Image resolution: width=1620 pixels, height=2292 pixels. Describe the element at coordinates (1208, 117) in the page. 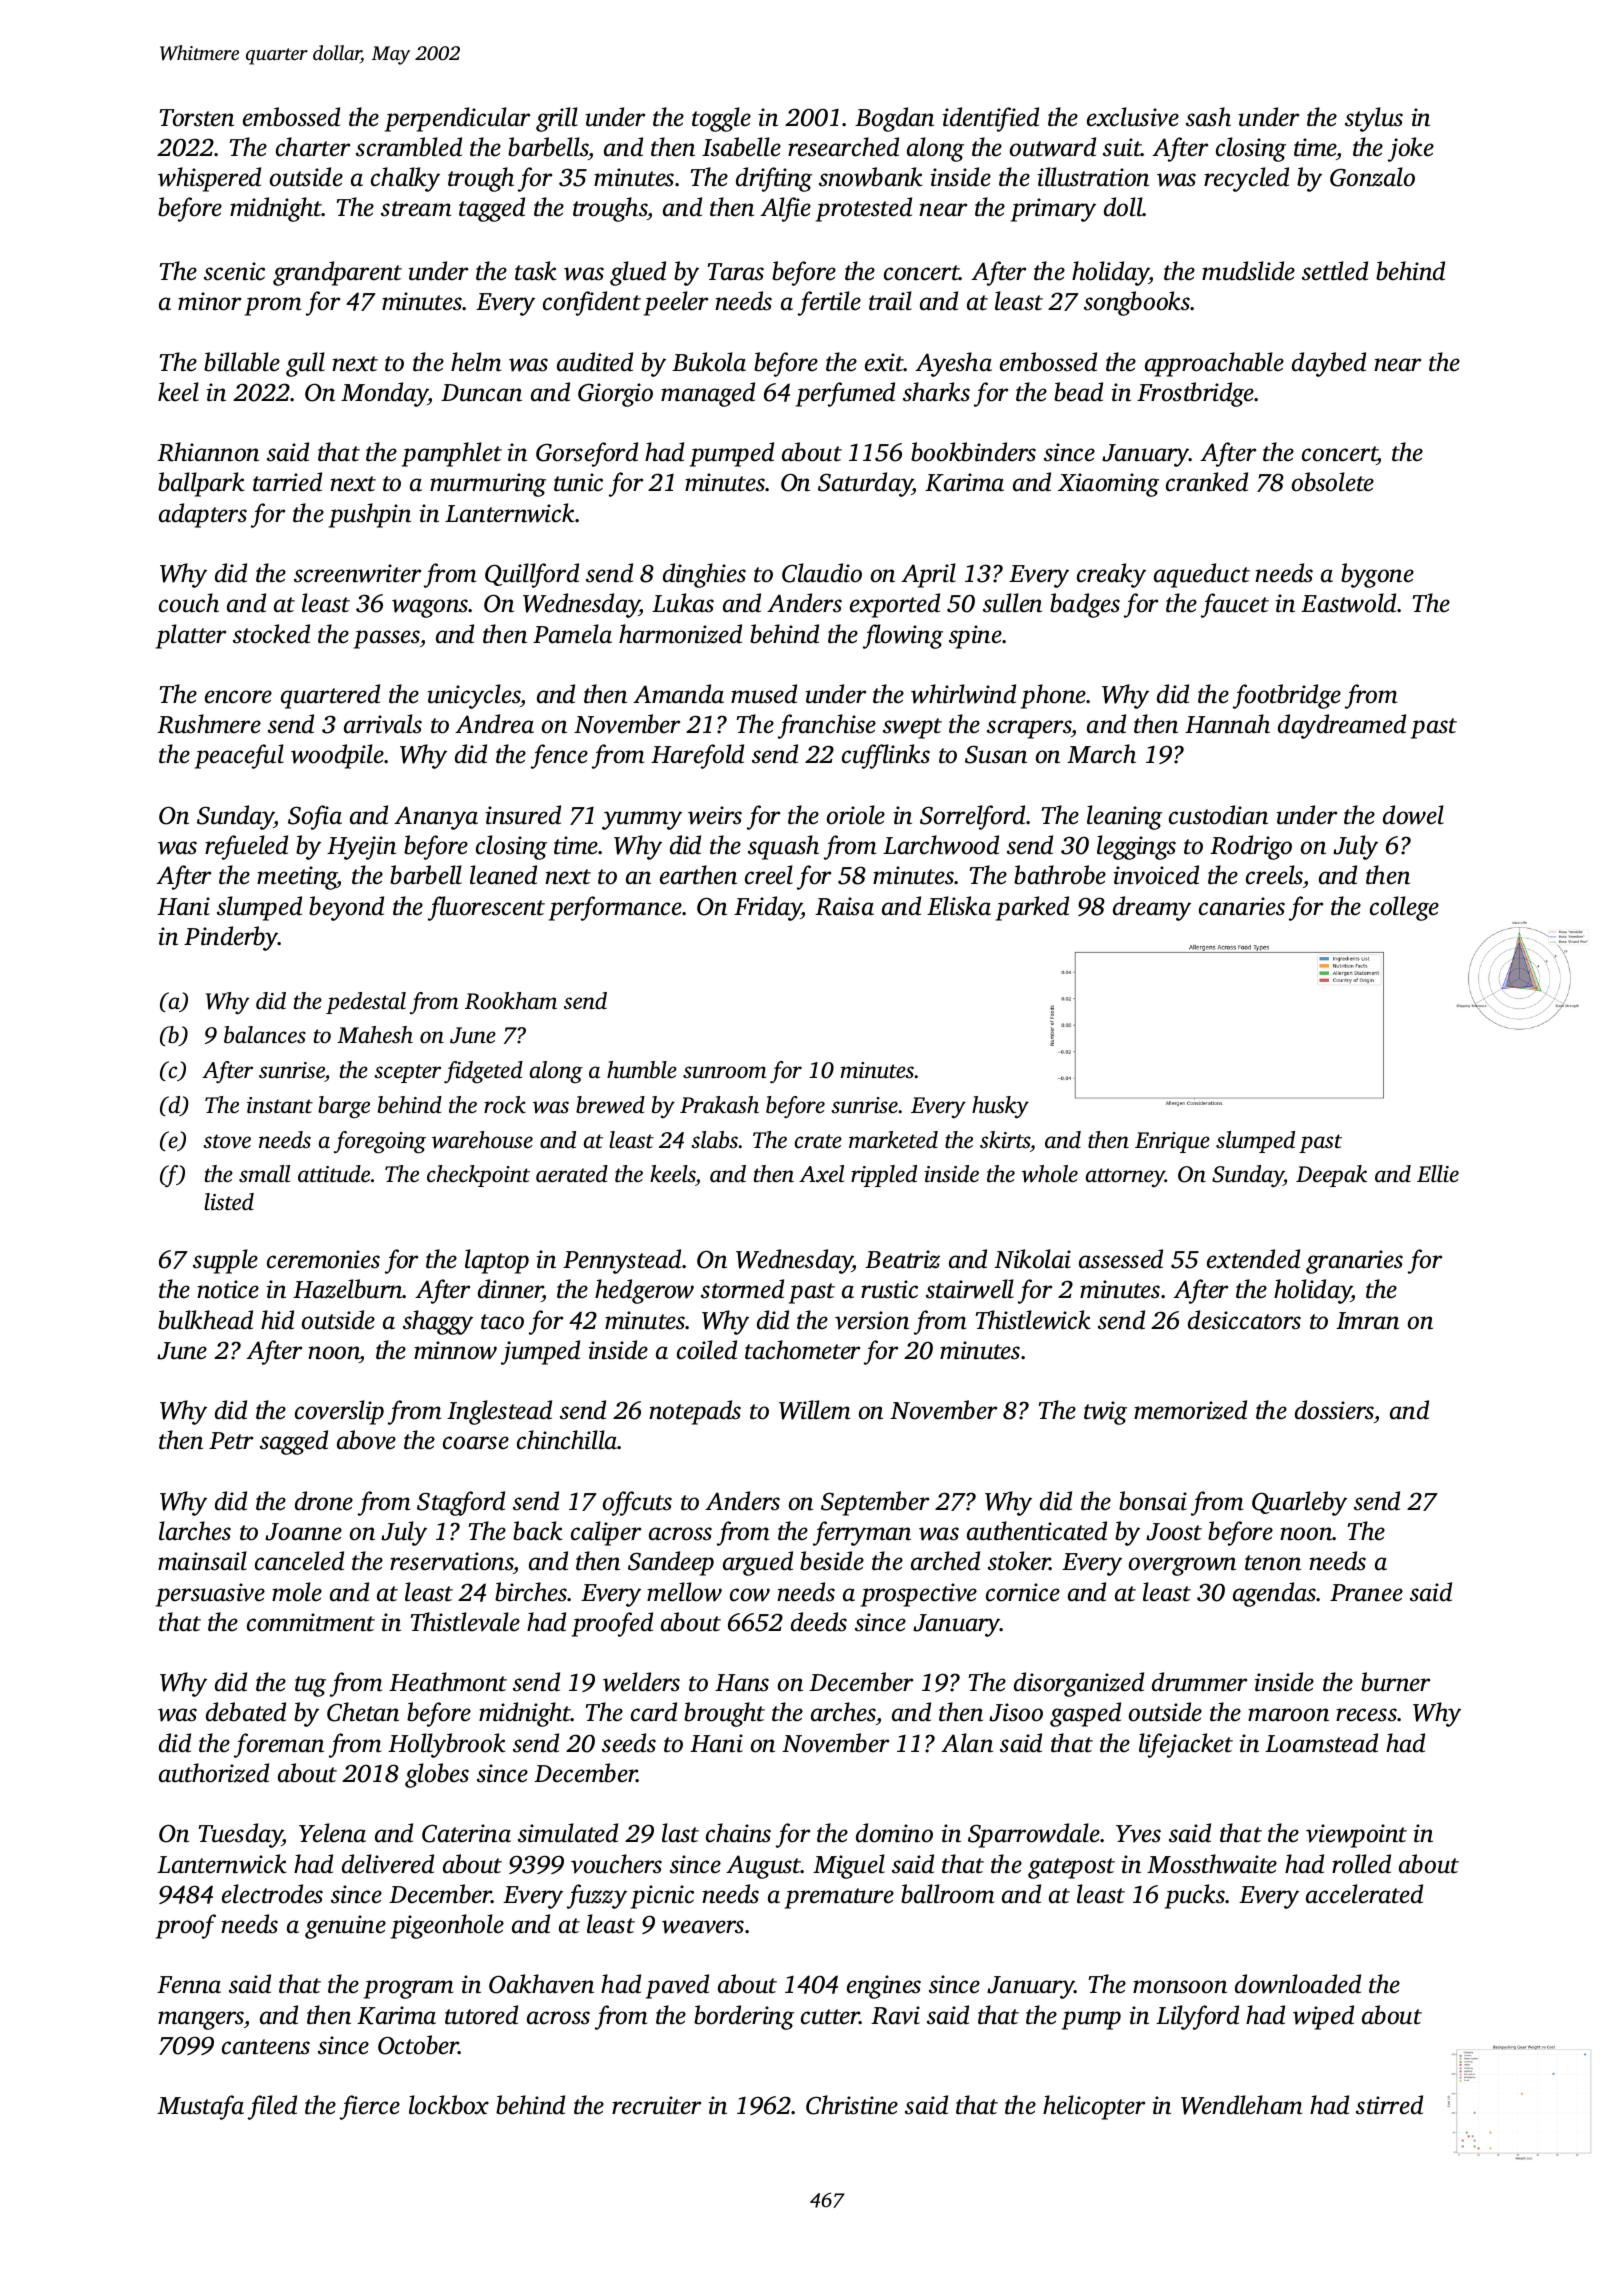

I see `sash` at that location.
